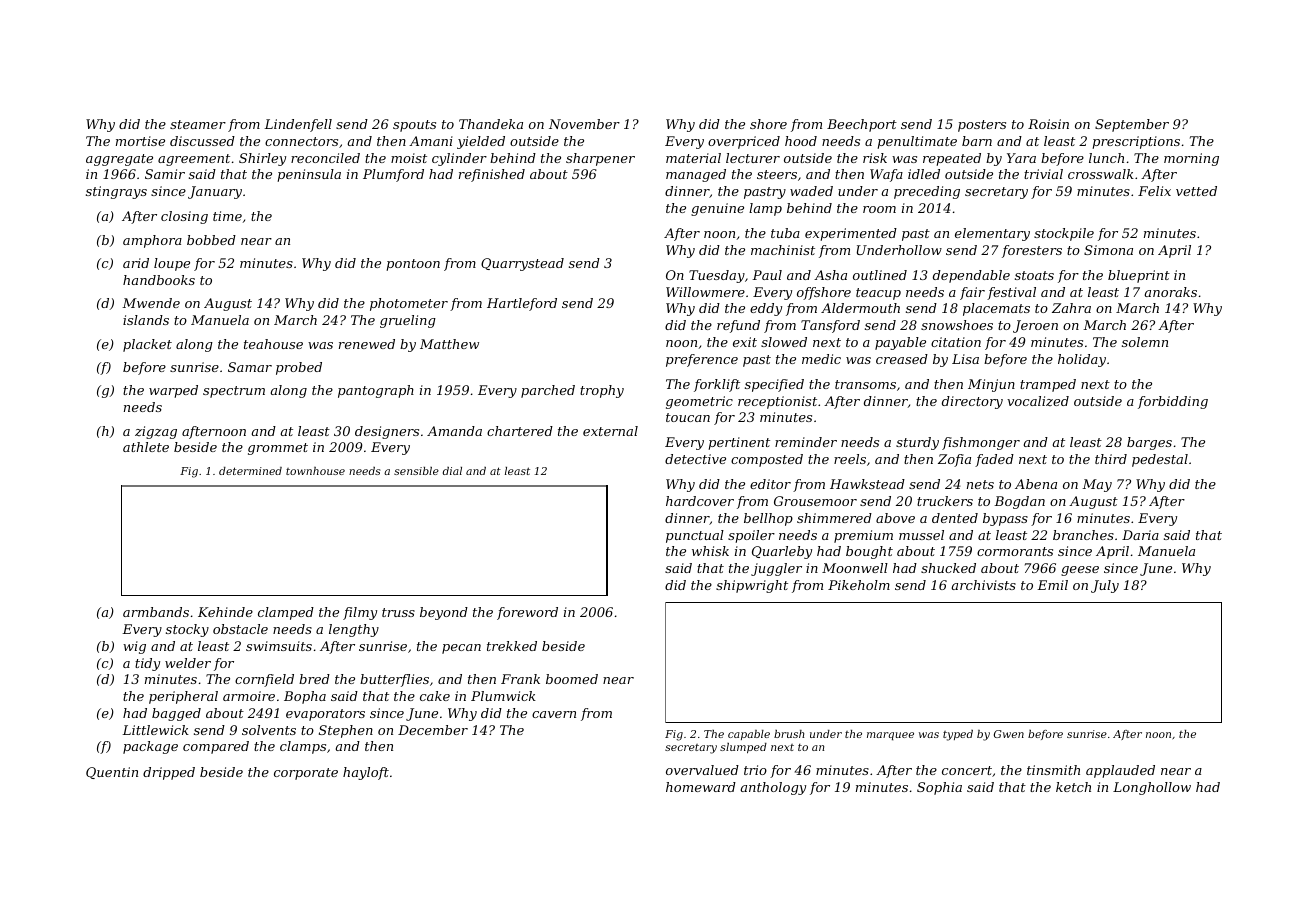  What do you see at coordinates (701, 787) in the screenshot?
I see `homeward` at bounding box center [701, 787].
